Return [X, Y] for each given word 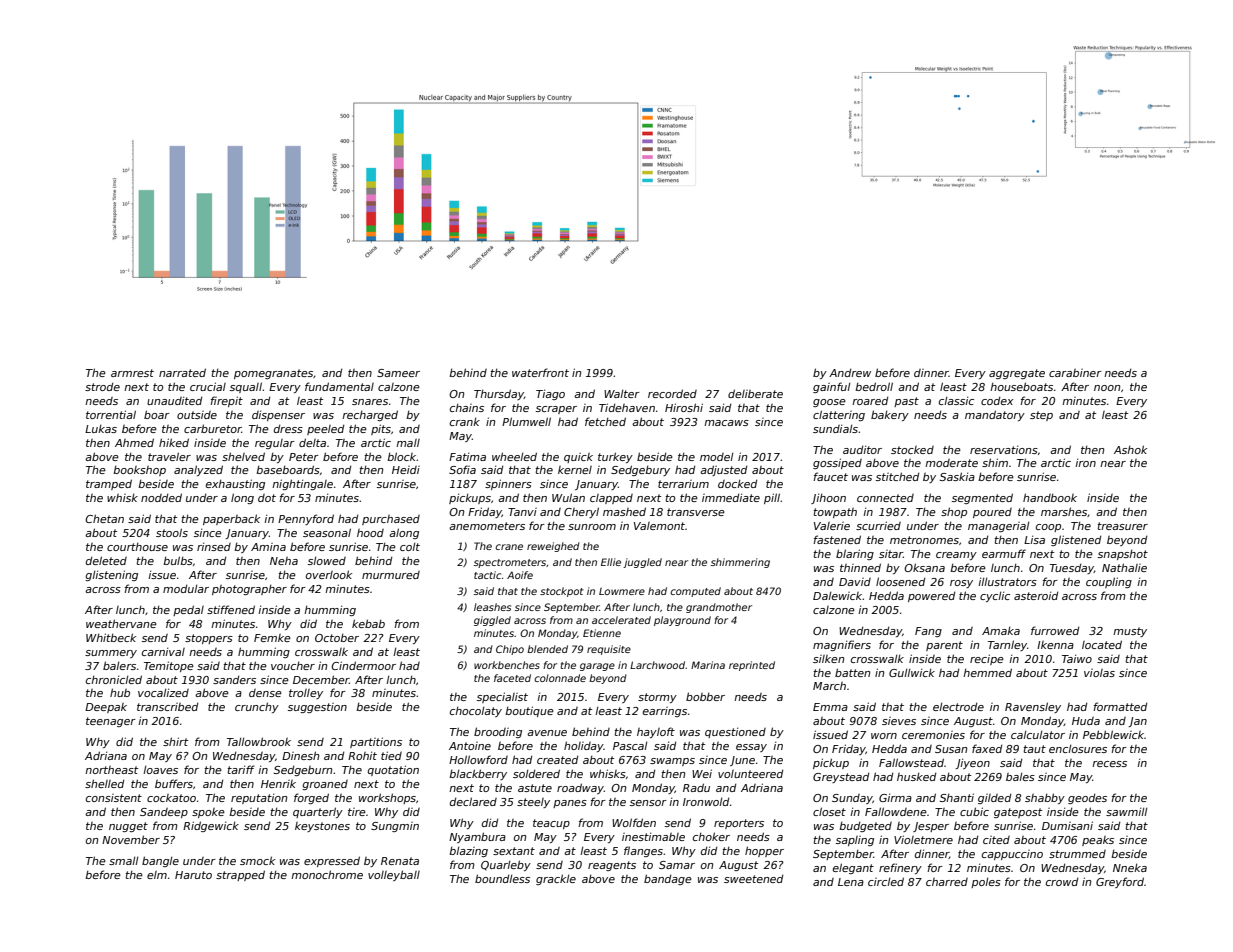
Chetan [104, 518]
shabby [1045, 798]
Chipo [510, 650]
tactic [487, 575]
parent [944, 646]
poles [986, 882]
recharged [370, 415]
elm [157, 875]
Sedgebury [640, 470]
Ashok [1130, 449]
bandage [668, 879]
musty [1130, 632]
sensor [648, 803]
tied [391, 755]
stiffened [231, 609]
